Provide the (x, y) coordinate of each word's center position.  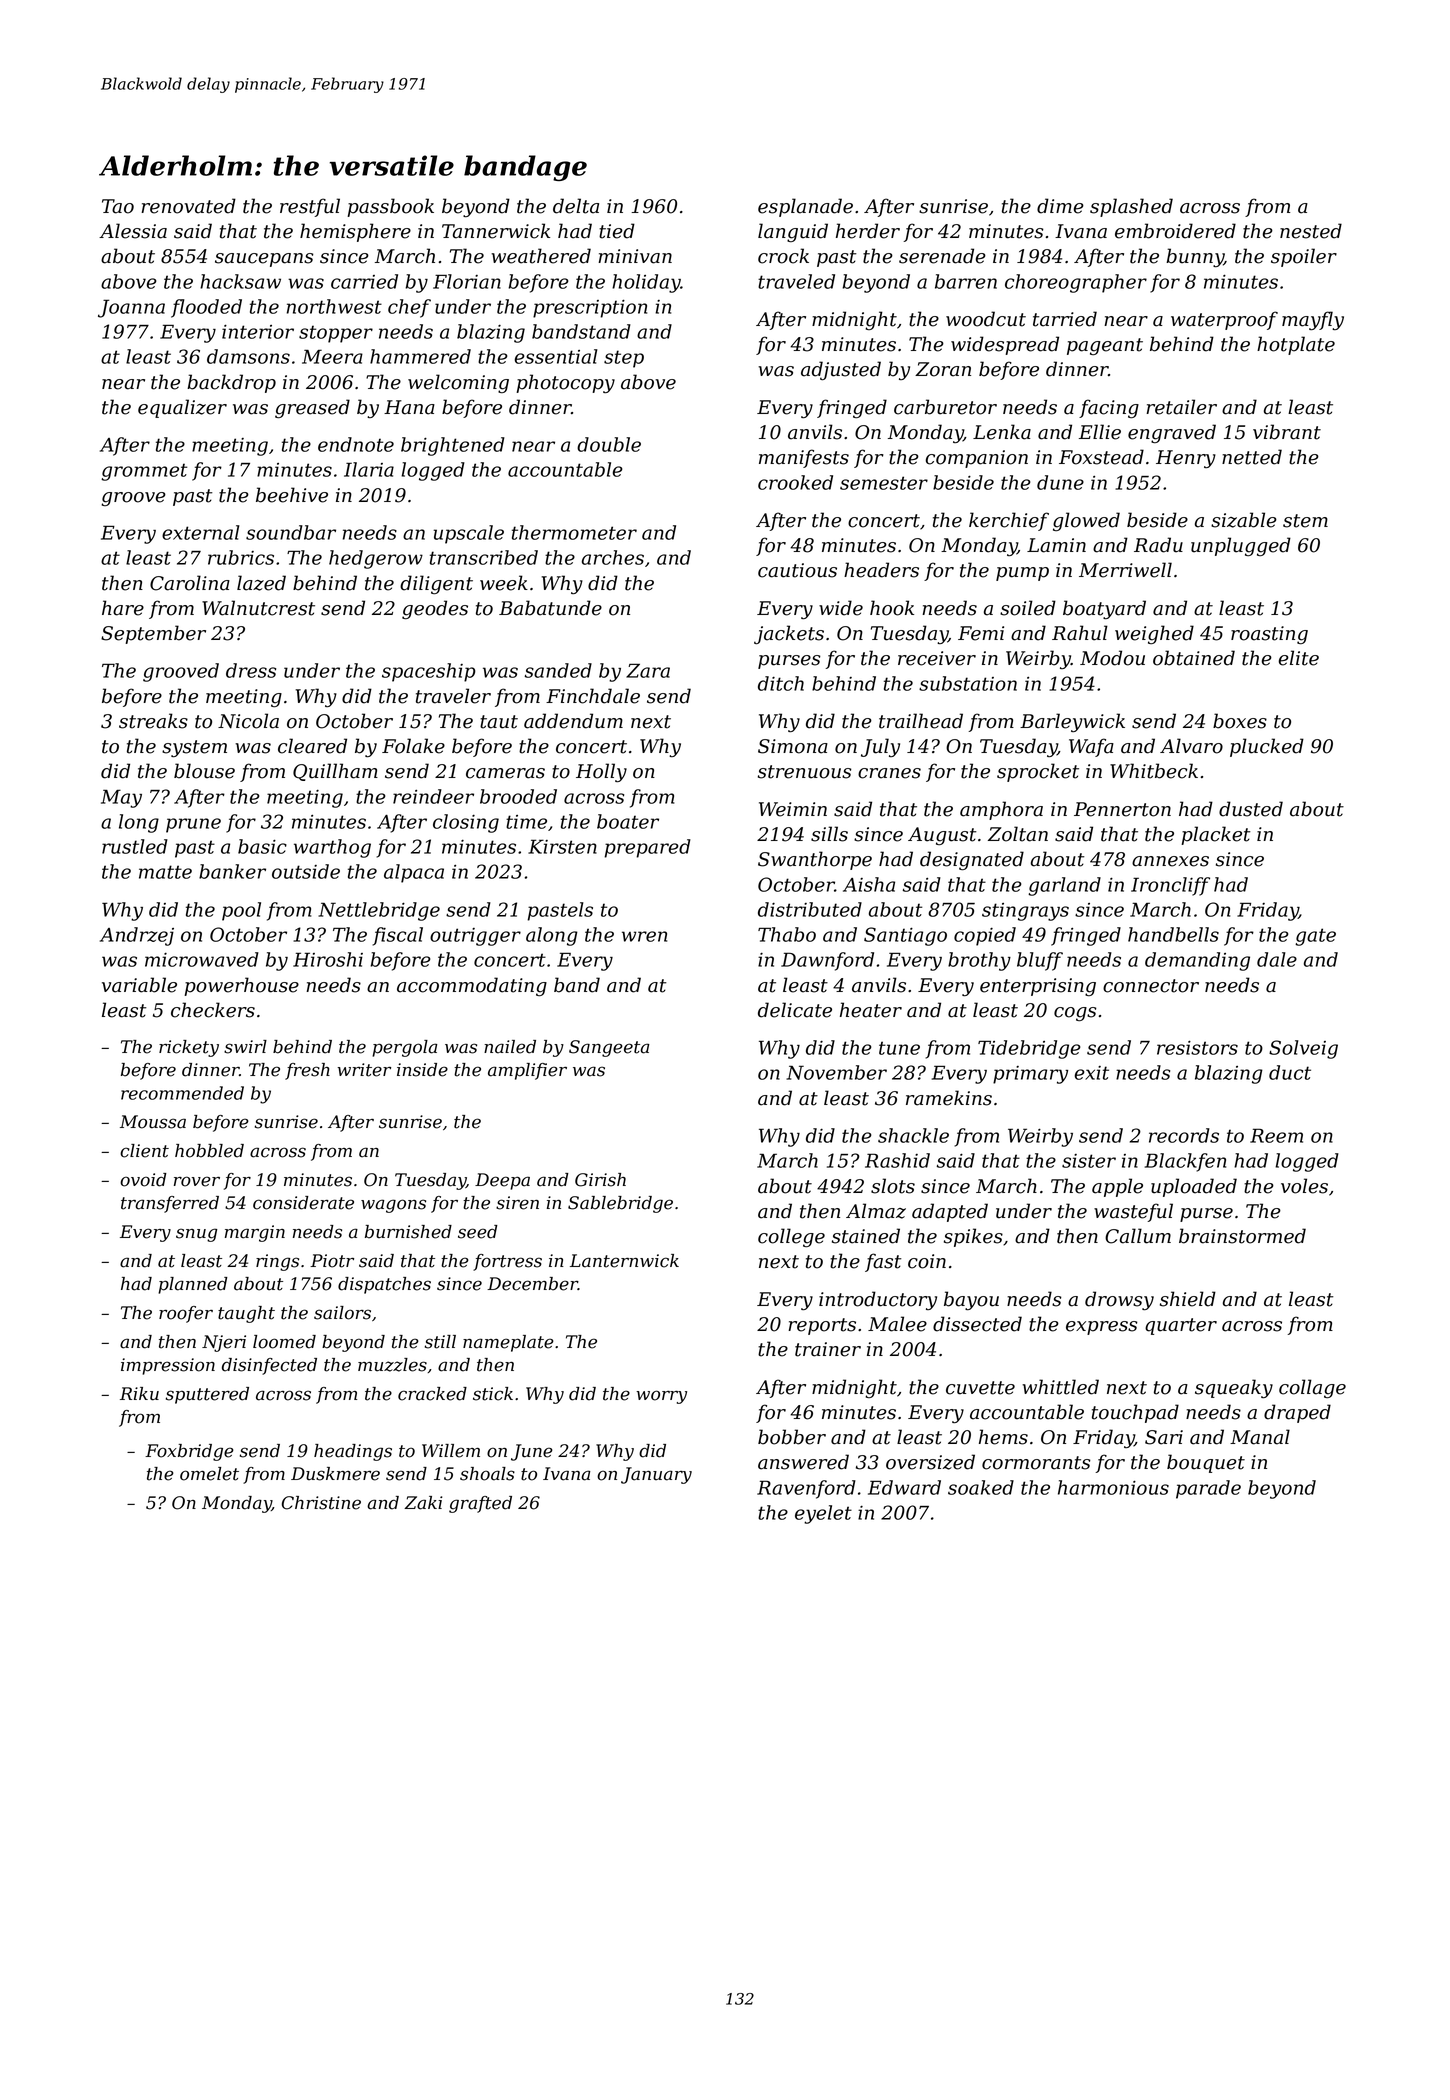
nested (1311, 231)
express (1101, 1328)
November (836, 1072)
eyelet (823, 1514)
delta (576, 206)
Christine (321, 1503)
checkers (213, 1010)
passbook (390, 207)
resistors (1197, 1047)
